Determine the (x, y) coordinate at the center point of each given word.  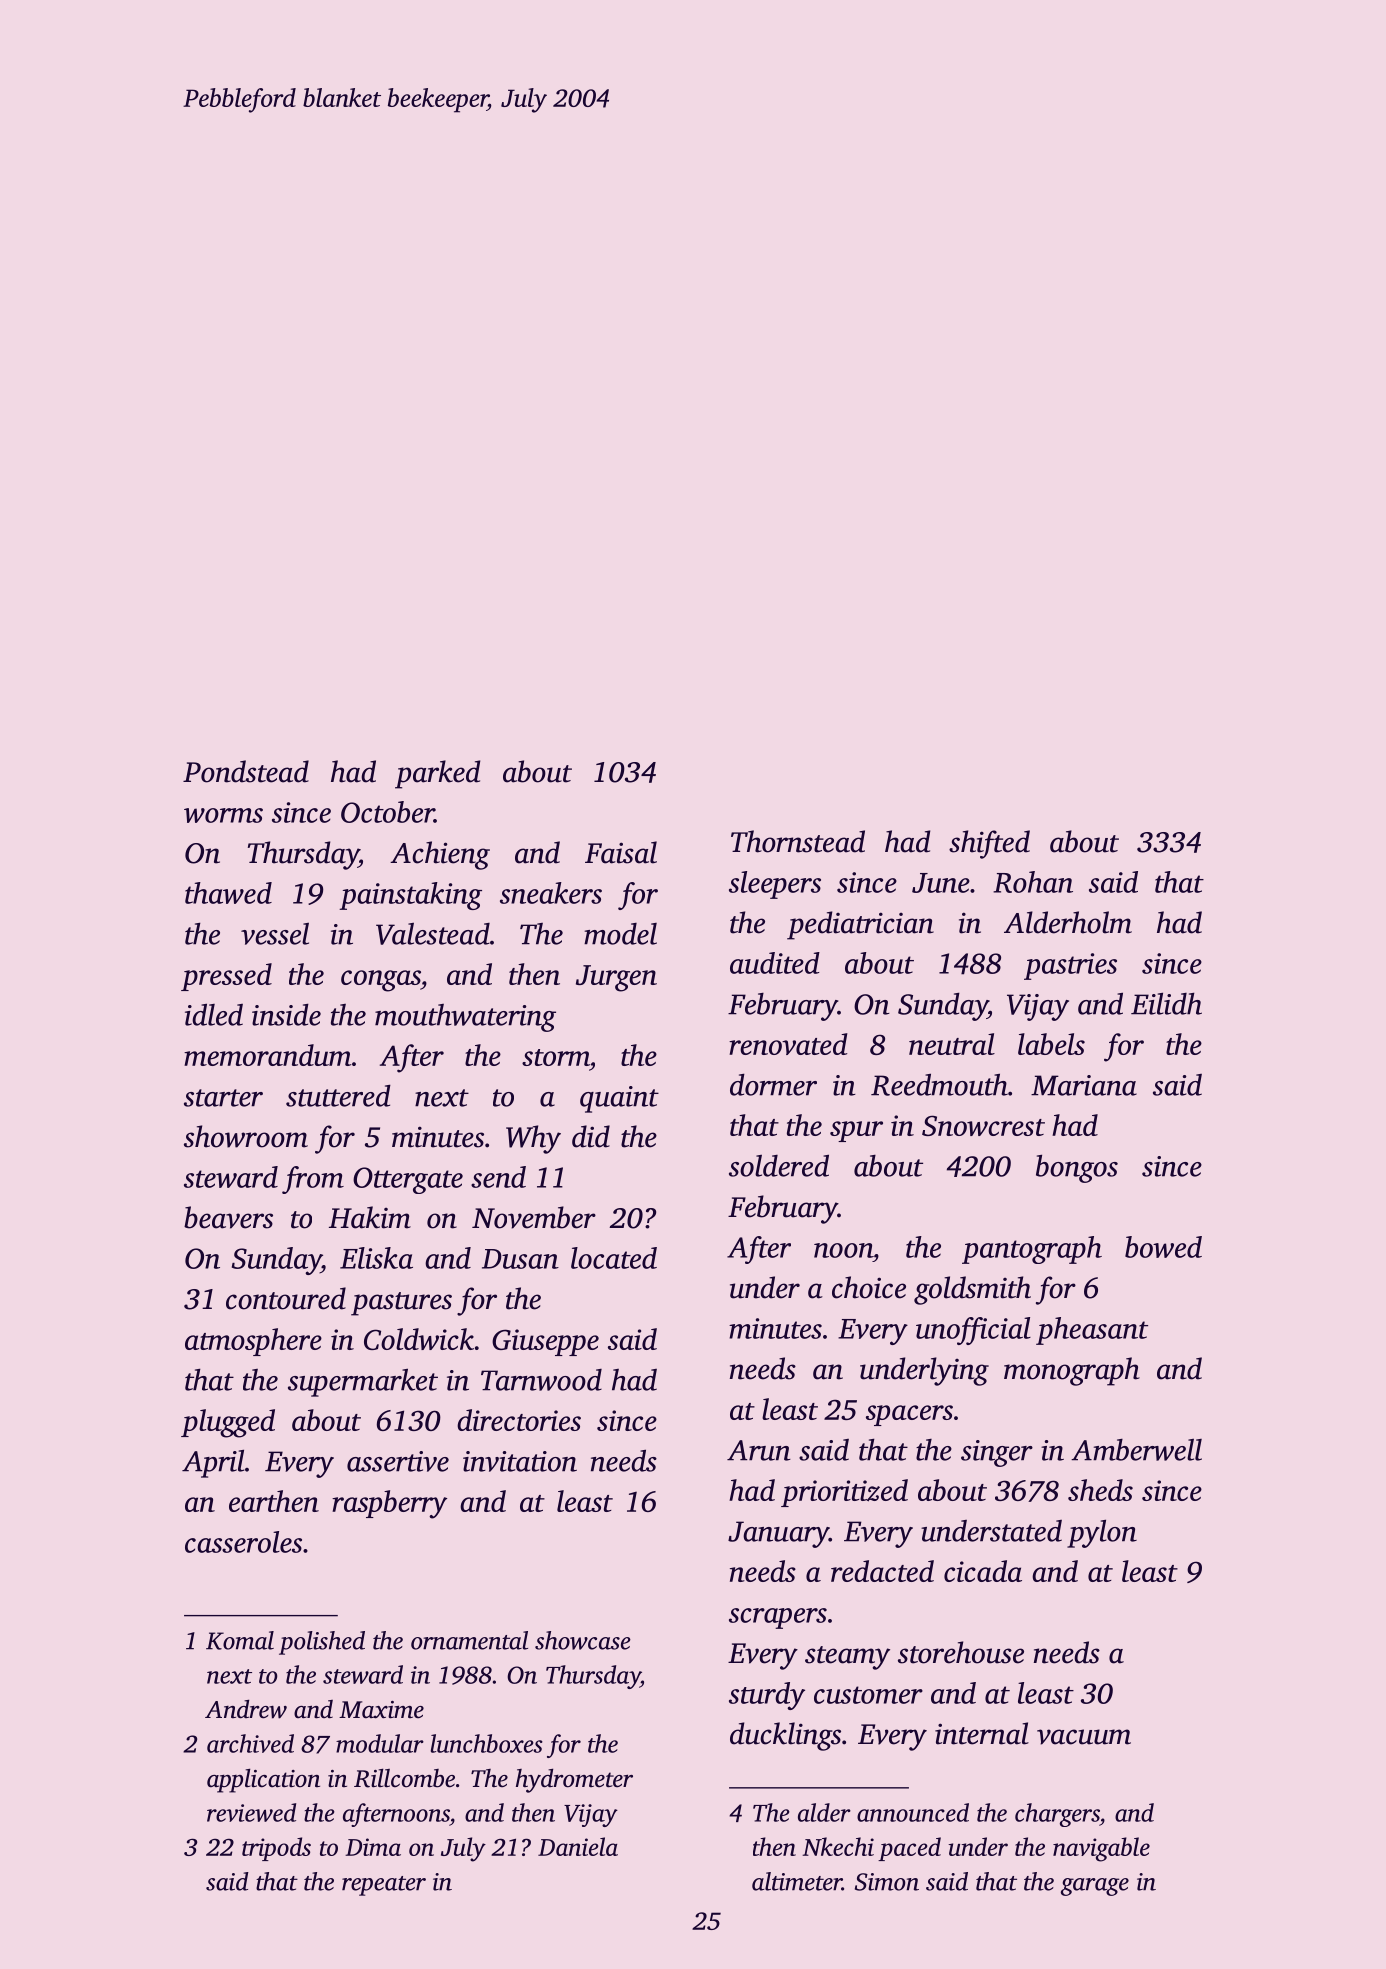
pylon (1102, 1534)
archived (250, 1743)
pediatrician (860, 925)
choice (869, 1287)
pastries (1070, 966)
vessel (275, 934)
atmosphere (253, 1342)
